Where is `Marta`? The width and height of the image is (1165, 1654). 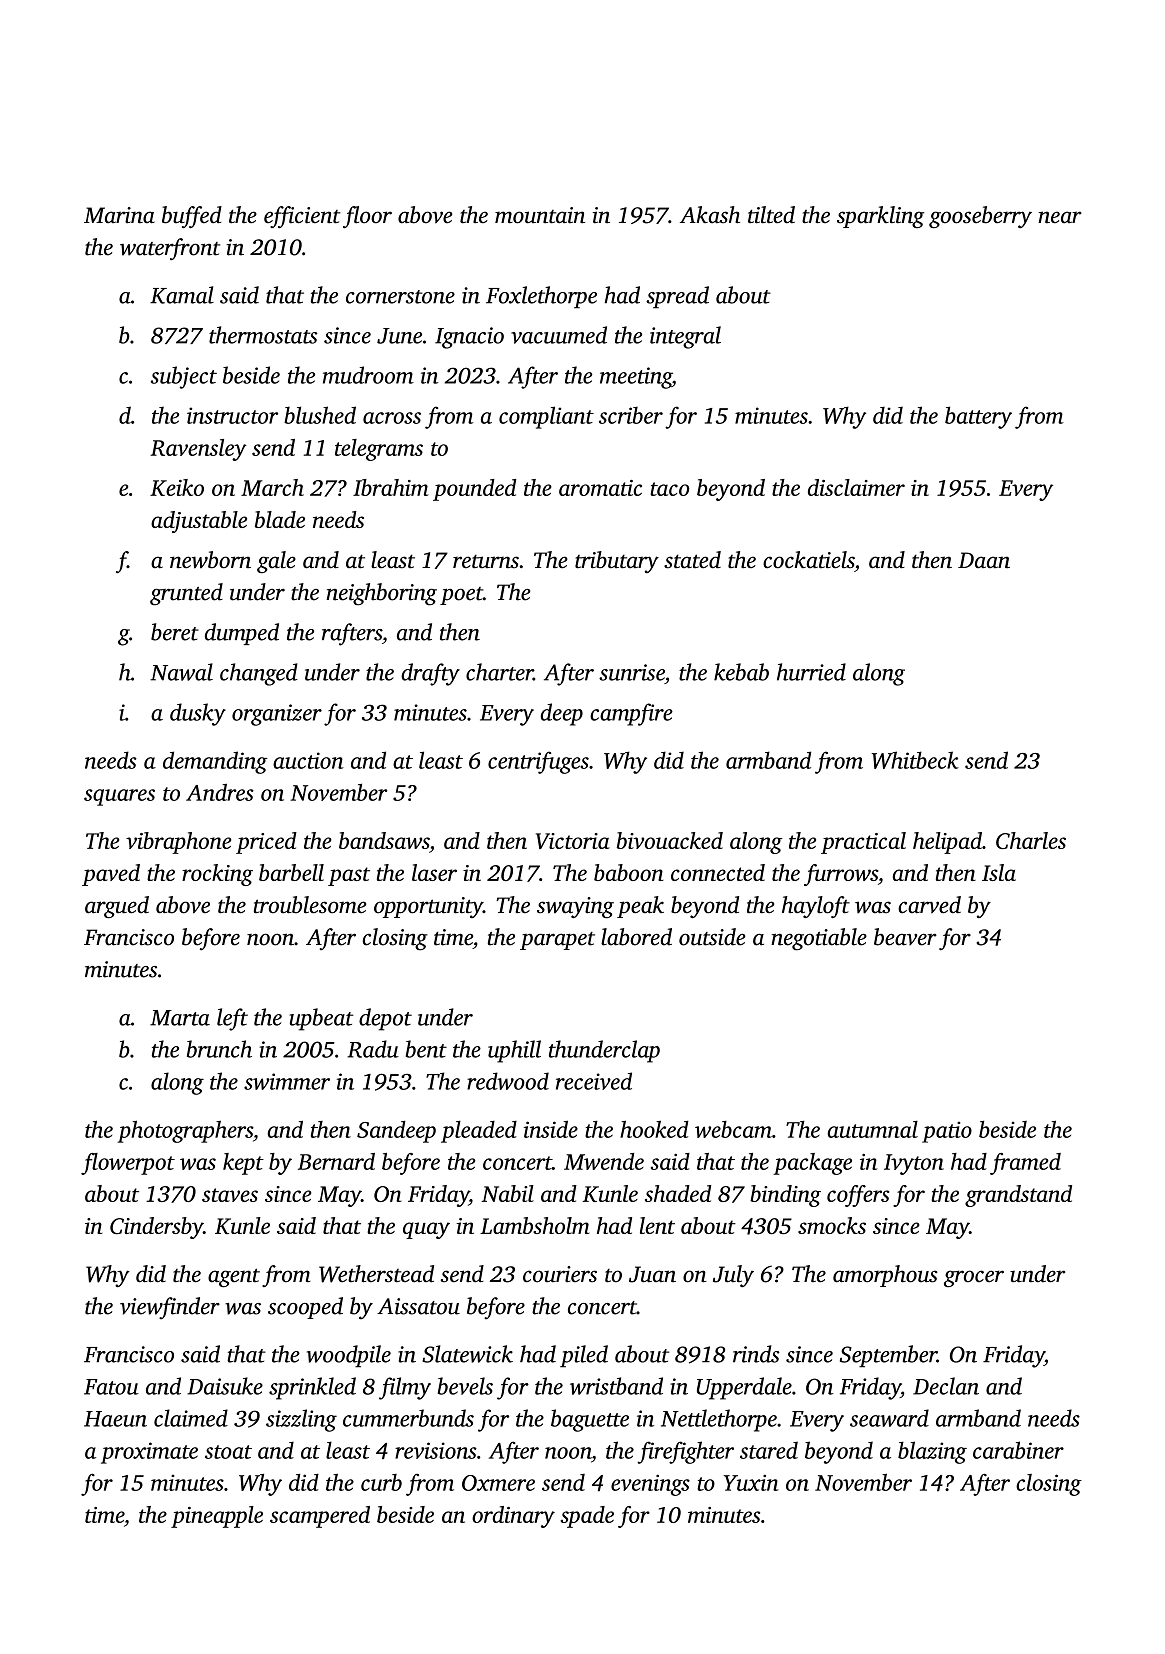 Marta is located at coordinates (180, 1018).
